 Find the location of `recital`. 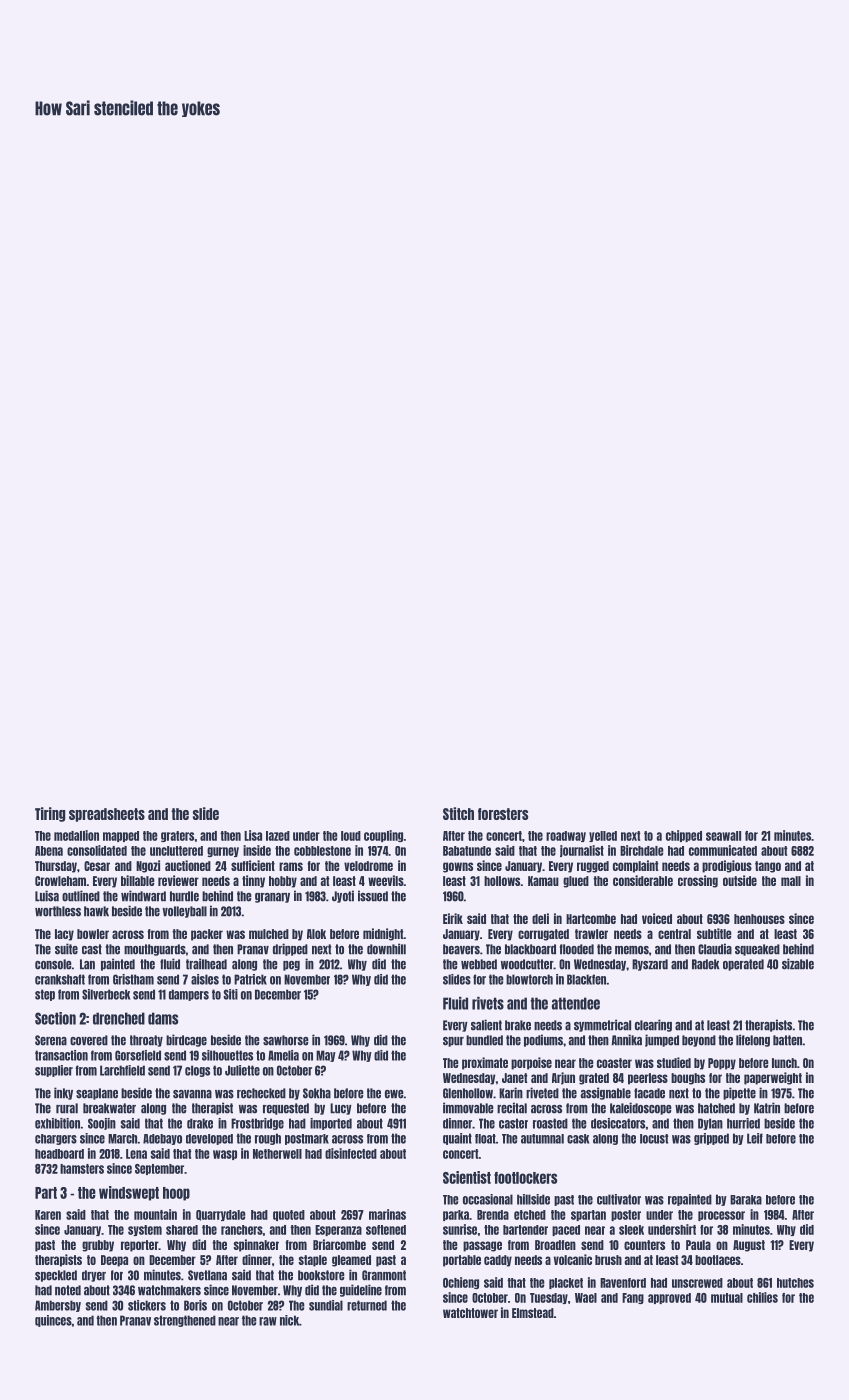

recital is located at coordinates (512, 1108).
